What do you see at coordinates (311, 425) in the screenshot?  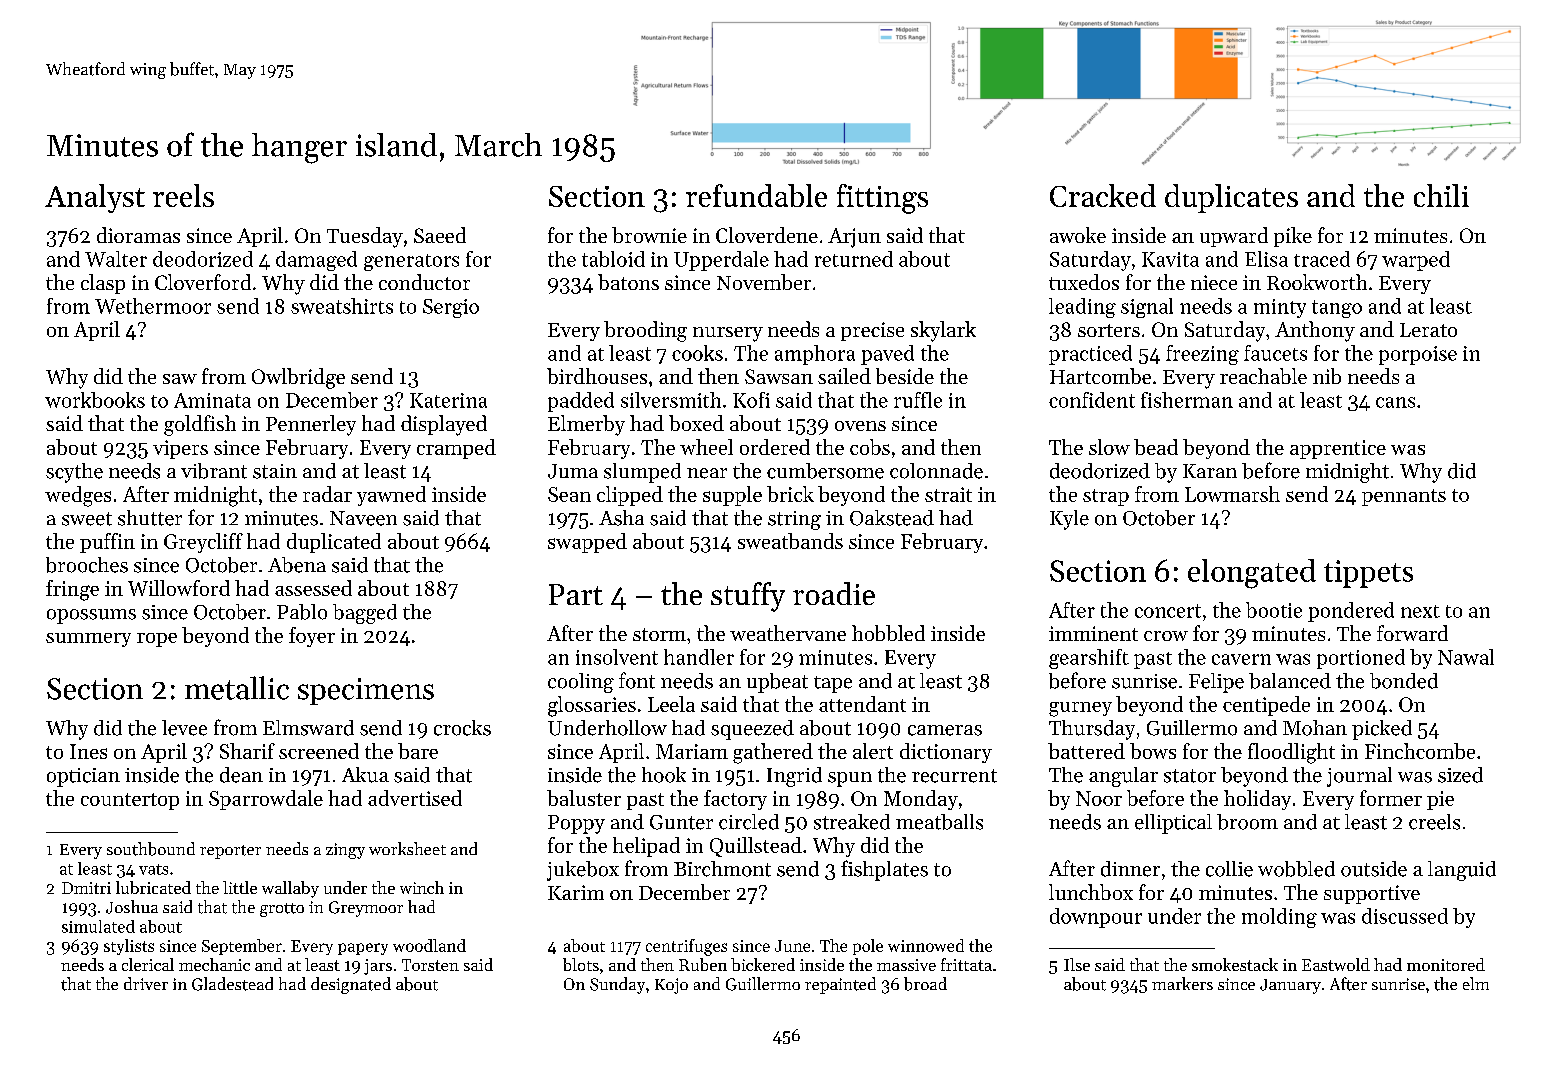 I see `Pennerley` at bounding box center [311, 425].
